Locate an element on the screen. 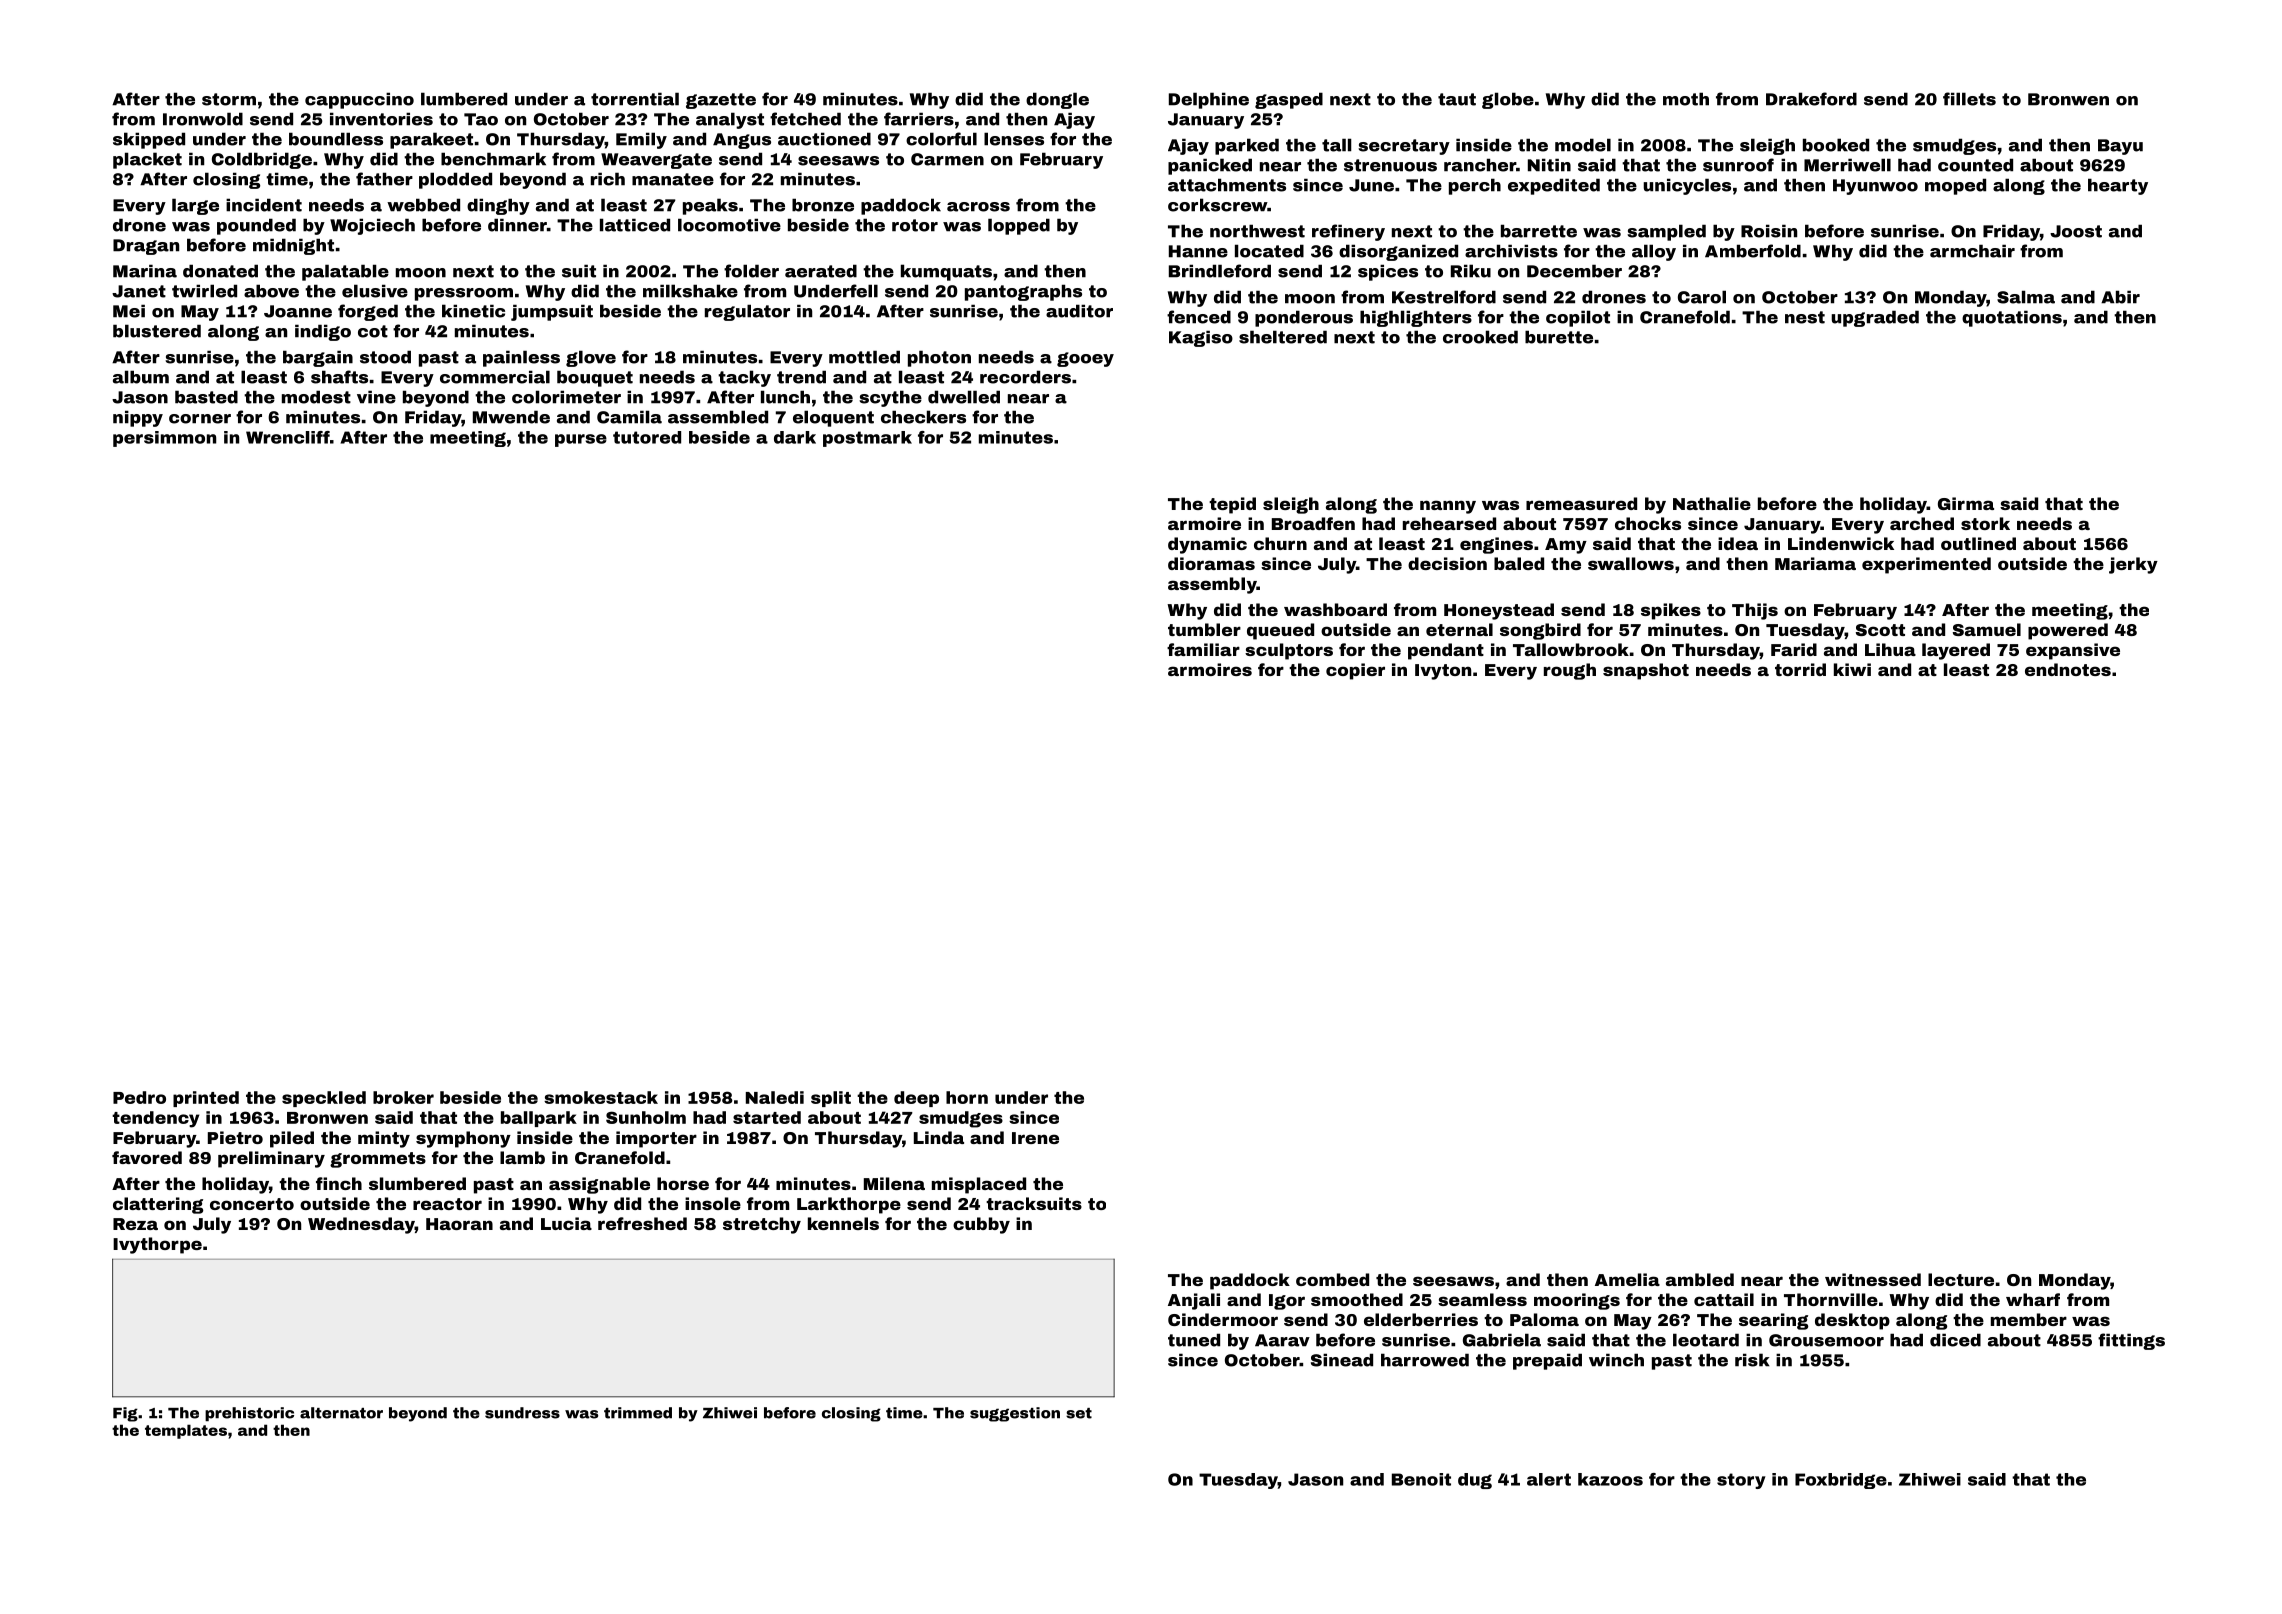 The height and width of the screenshot is (1614, 2282). forged is located at coordinates (368, 312).
